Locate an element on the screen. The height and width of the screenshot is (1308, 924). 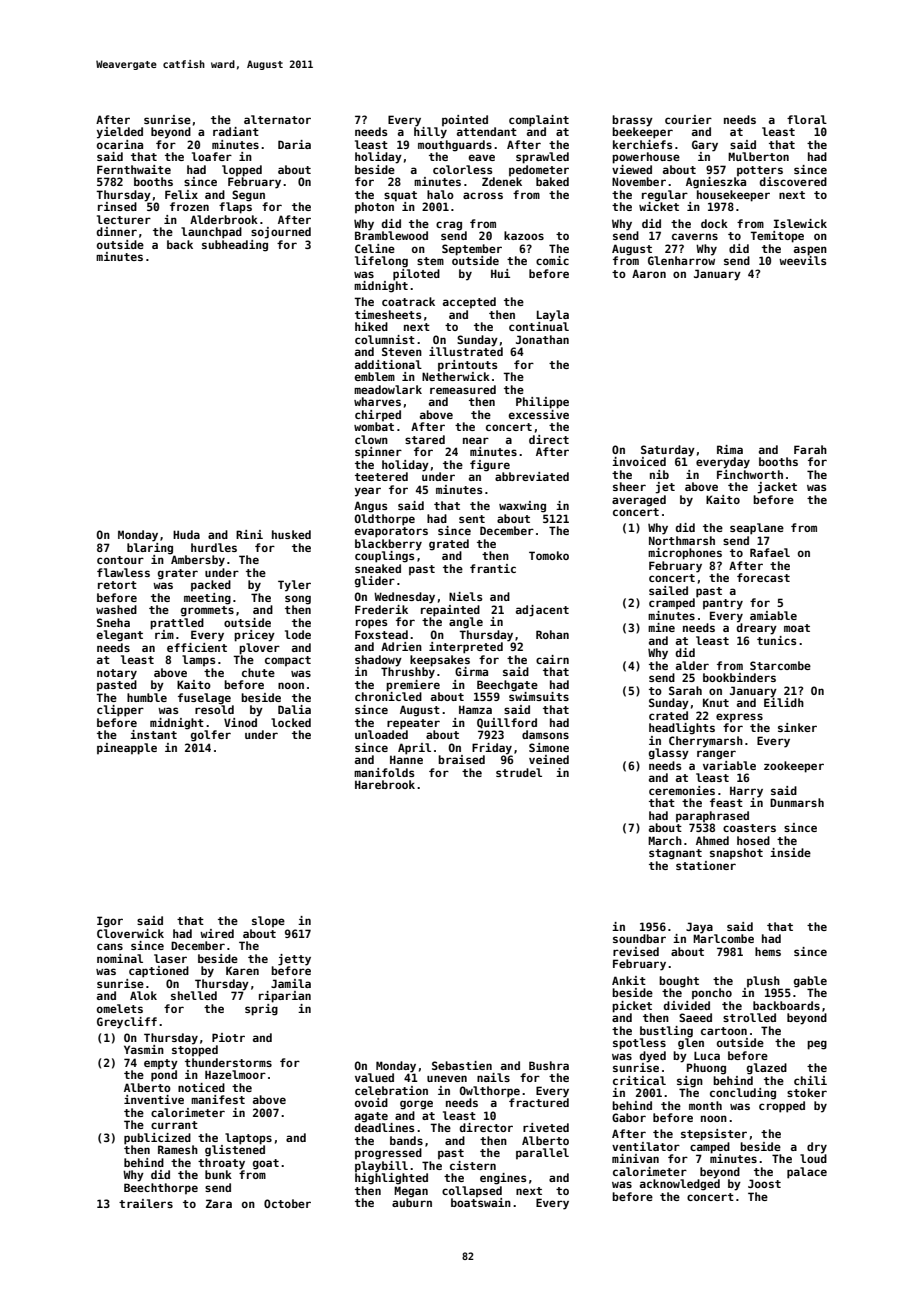
publicized is located at coordinates (157, 1139).
